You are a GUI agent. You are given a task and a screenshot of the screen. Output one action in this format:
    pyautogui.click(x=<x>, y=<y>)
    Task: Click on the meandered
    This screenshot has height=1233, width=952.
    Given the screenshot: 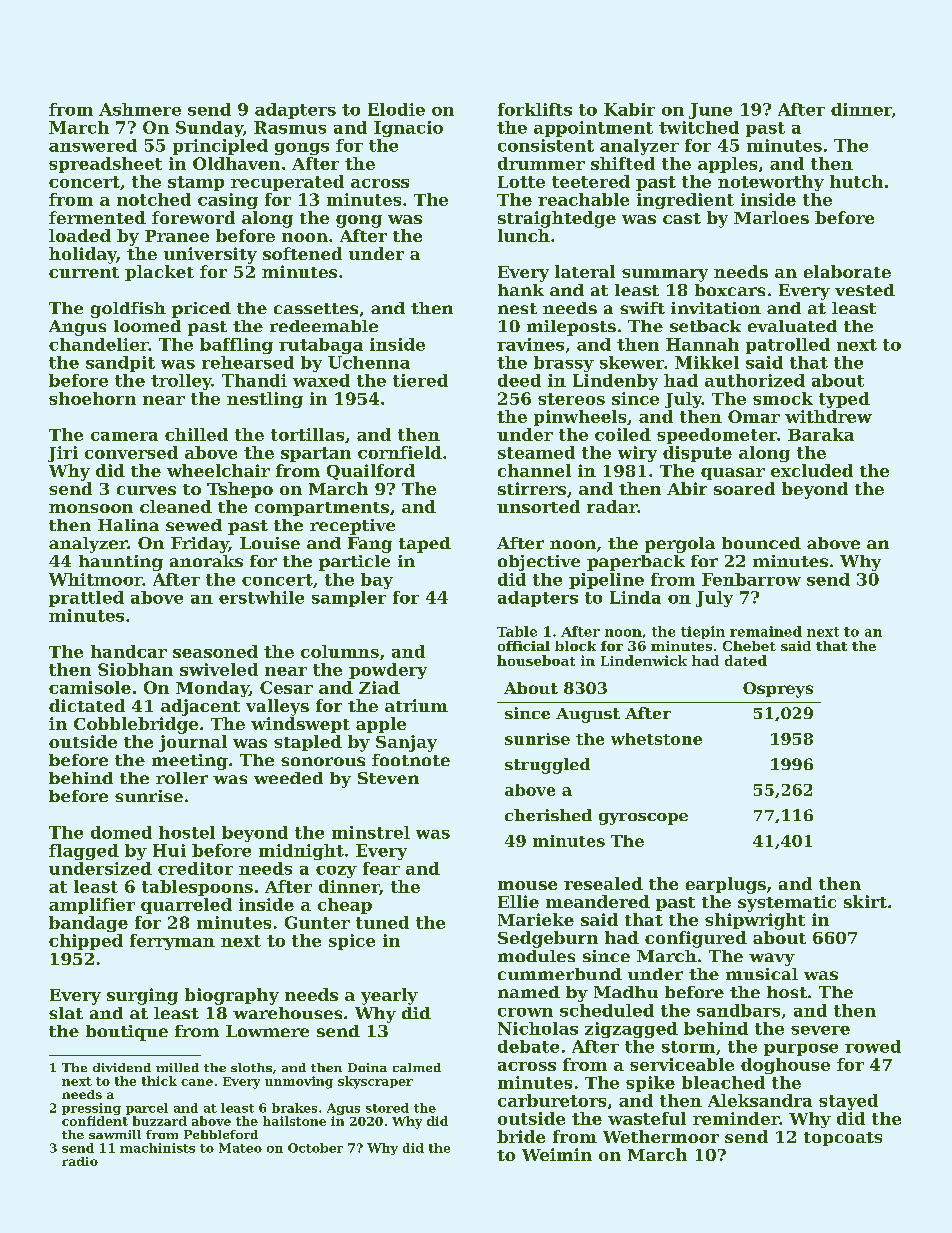 What is the action you would take?
    pyautogui.click(x=598, y=901)
